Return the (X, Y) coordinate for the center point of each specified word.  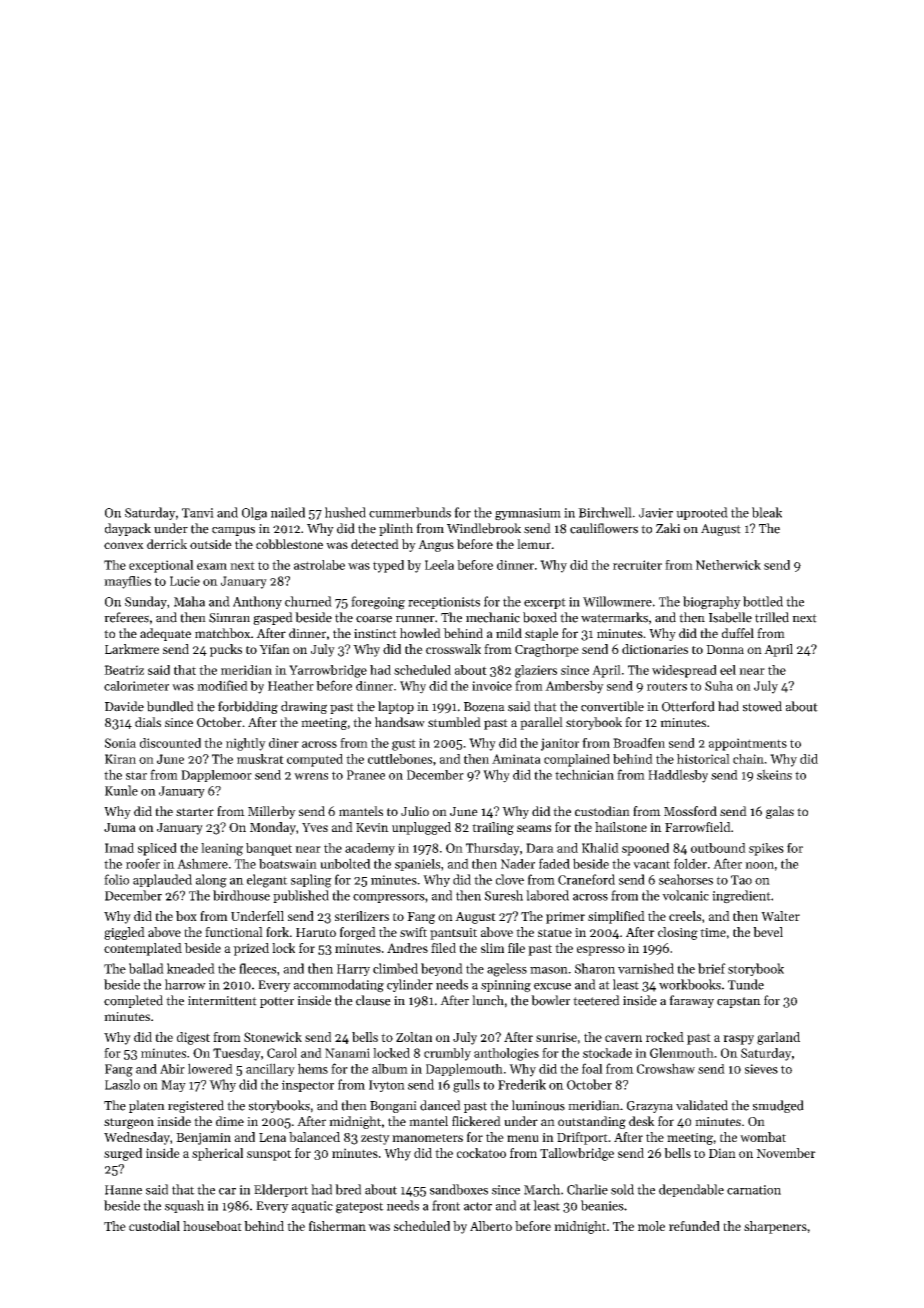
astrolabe (319, 565)
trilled (772, 617)
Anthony (257, 602)
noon (759, 865)
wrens (311, 776)
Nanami (347, 1053)
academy (370, 849)
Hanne (123, 1190)
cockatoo (481, 1153)
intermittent (222, 1001)
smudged (778, 1106)
